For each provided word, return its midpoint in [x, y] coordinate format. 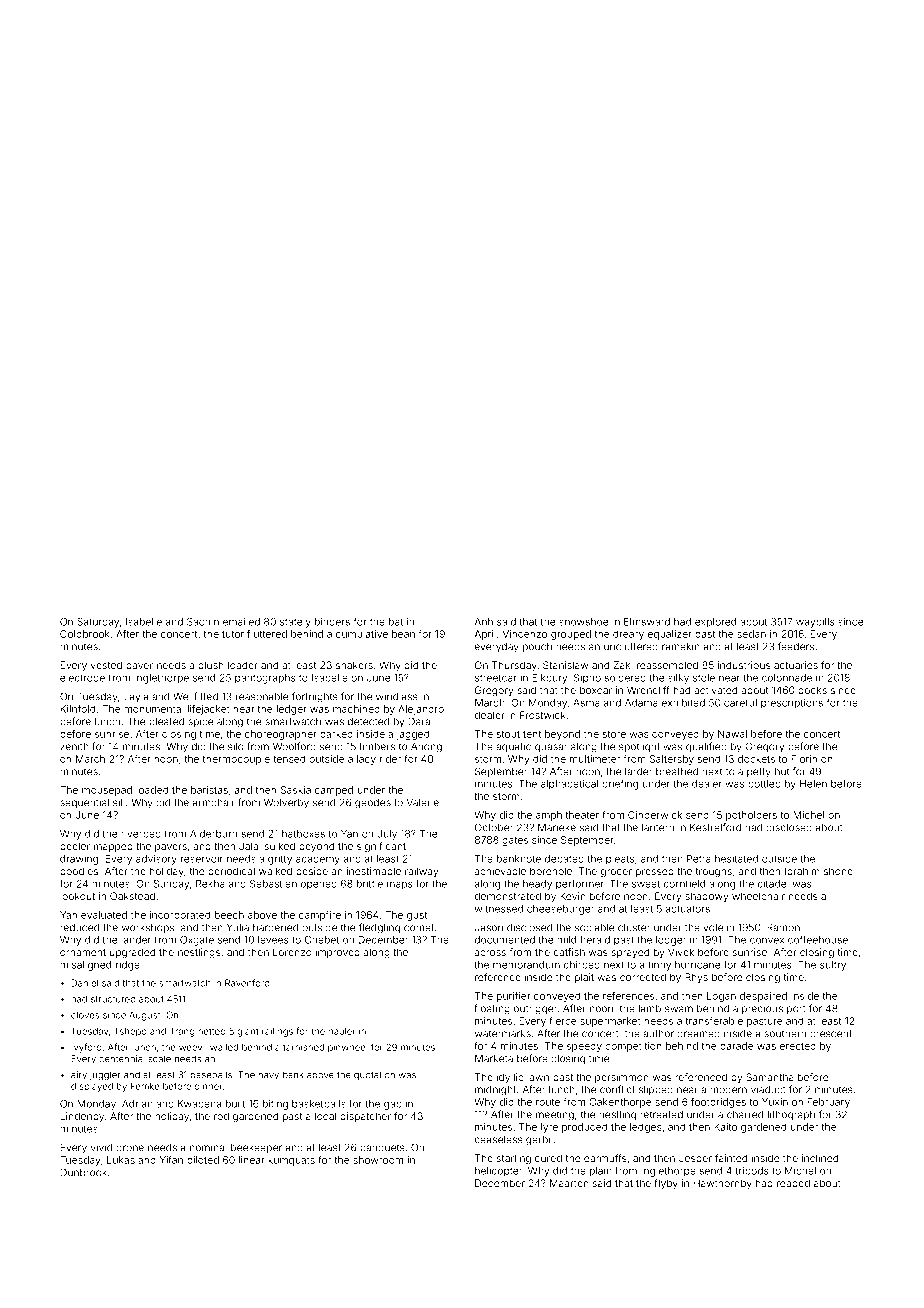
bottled [764, 784]
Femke [145, 1086]
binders [332, 622]
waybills [815, 623]
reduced [79, 927]
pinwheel [347, 1048]
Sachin [203, 622]
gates [515, 841]
